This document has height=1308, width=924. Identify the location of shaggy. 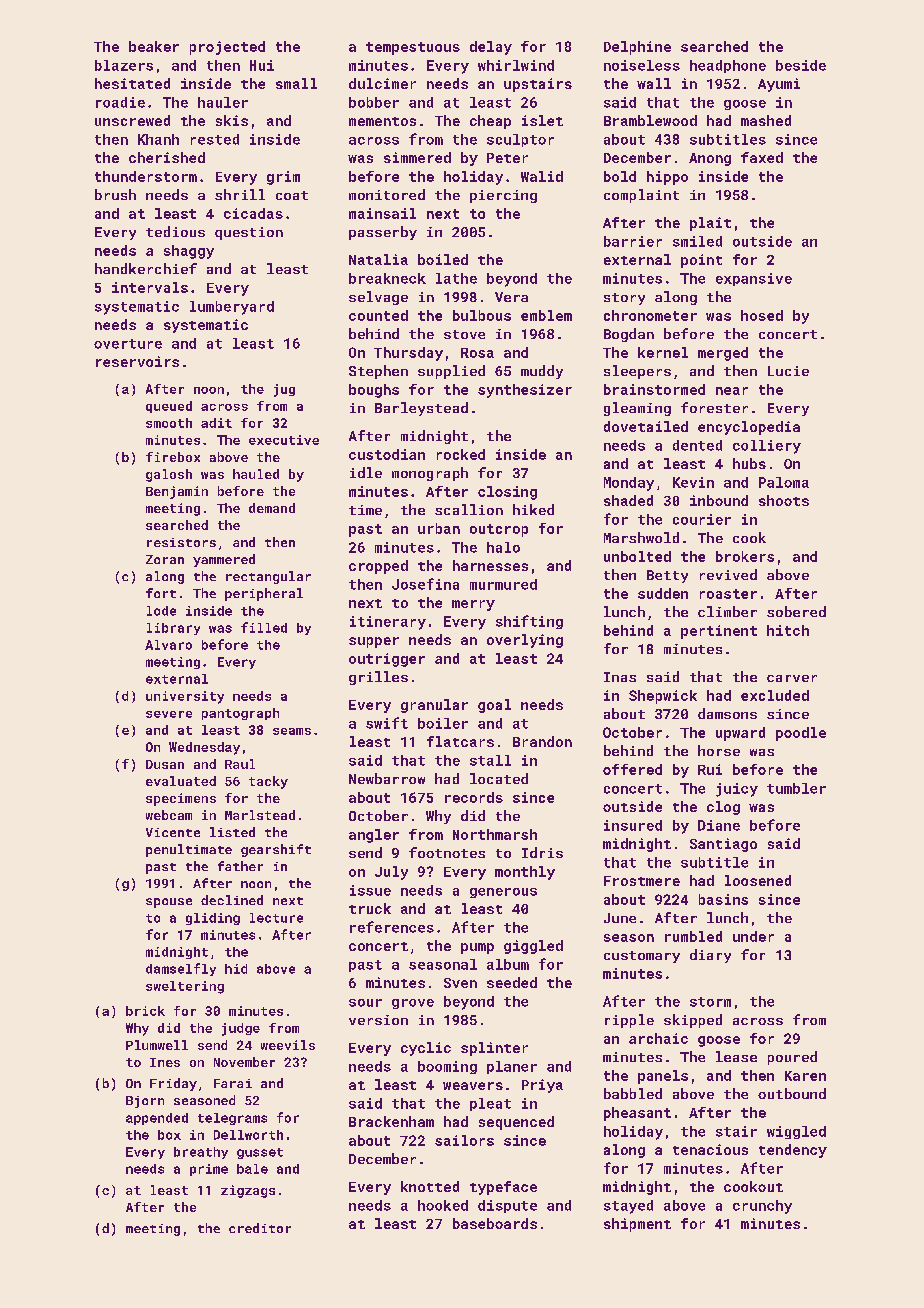
(189, 252).
